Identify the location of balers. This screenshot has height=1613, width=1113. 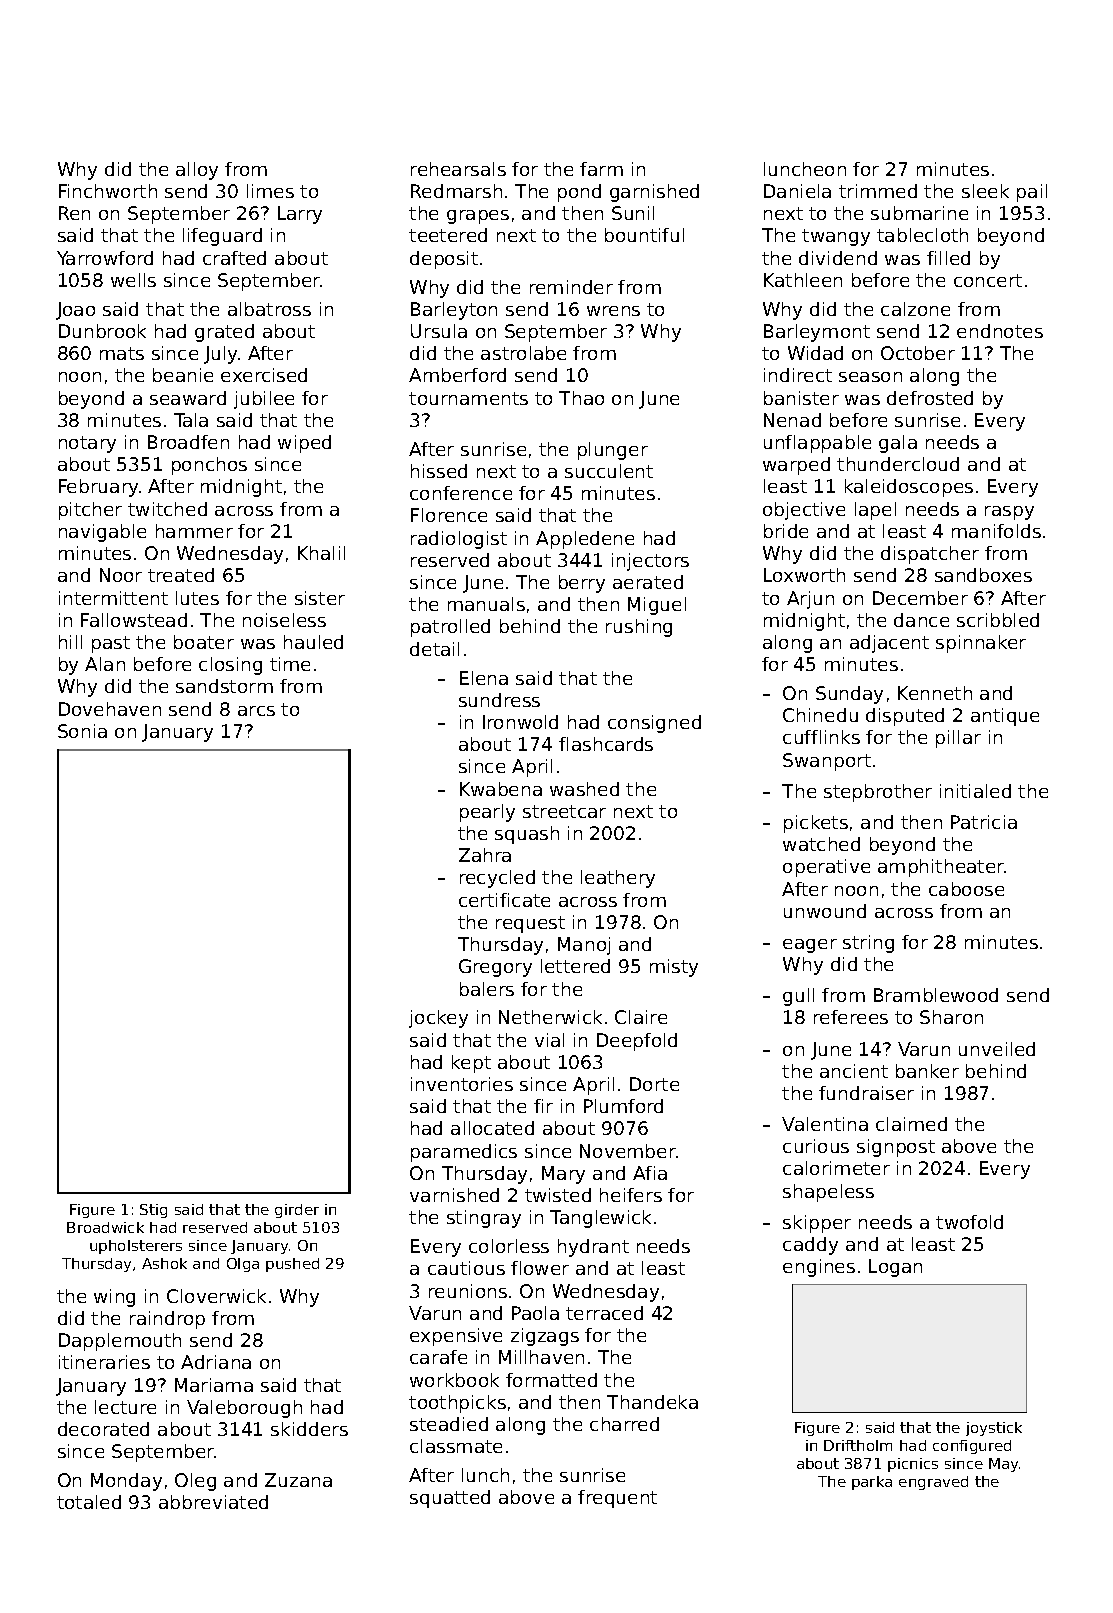
(487, 989).
